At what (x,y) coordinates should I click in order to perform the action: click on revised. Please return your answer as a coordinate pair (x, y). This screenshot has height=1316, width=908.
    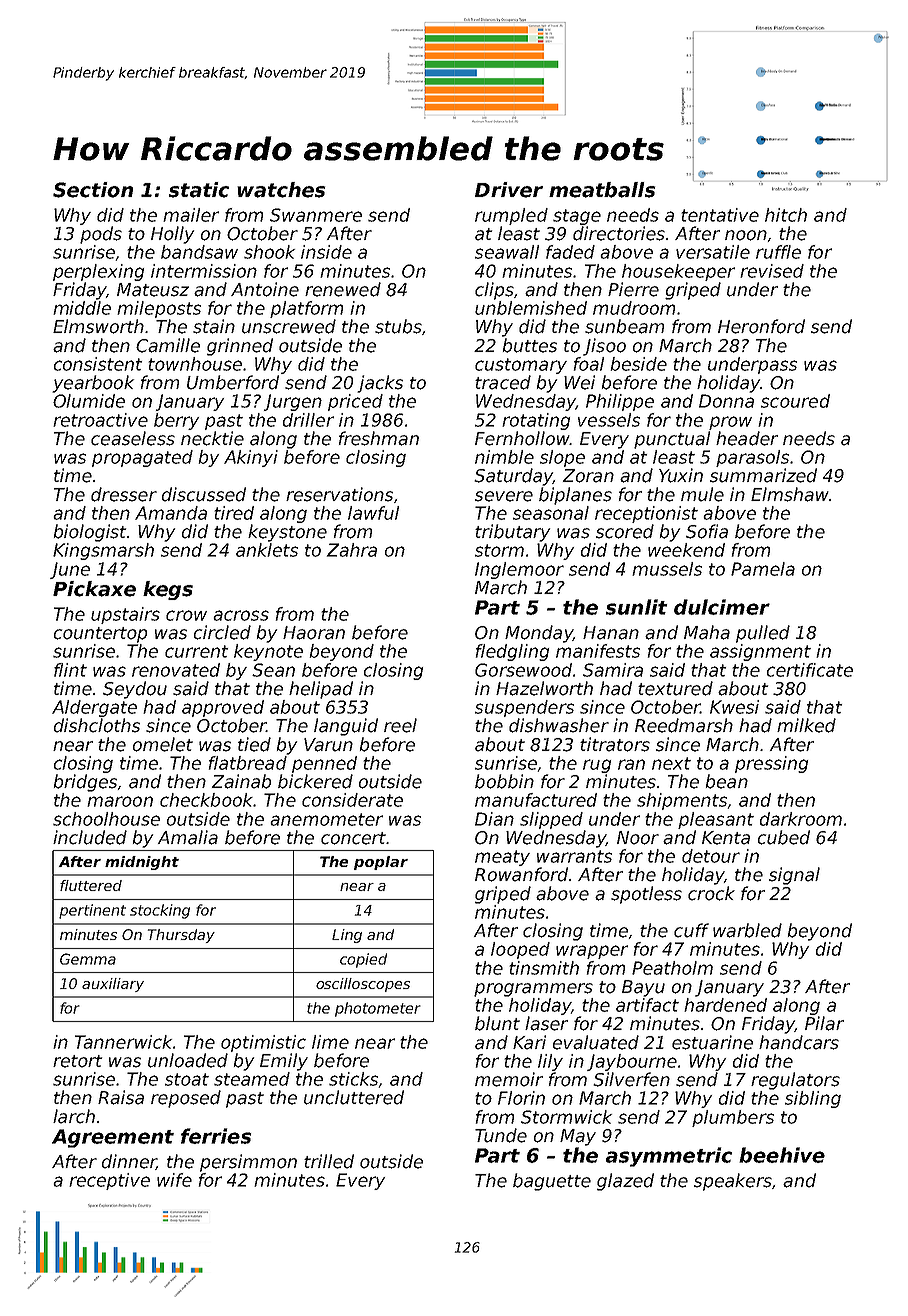
    Looking at the image, I should click on (772, 271).
